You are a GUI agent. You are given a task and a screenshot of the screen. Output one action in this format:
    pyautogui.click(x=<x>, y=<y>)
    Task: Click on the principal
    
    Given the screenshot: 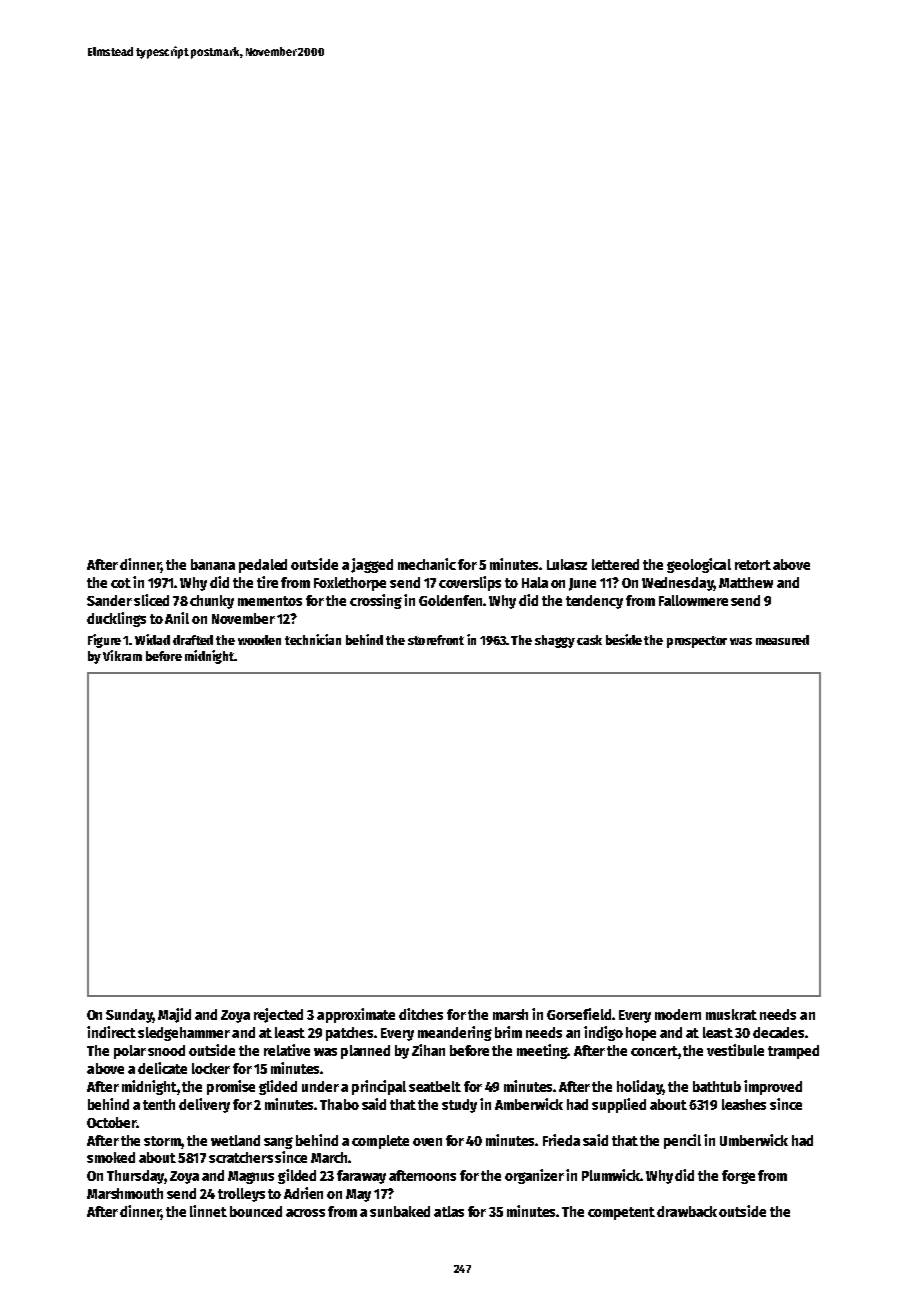 What is the action you would take?
    pyautogui.click(x=379, y=1087)
